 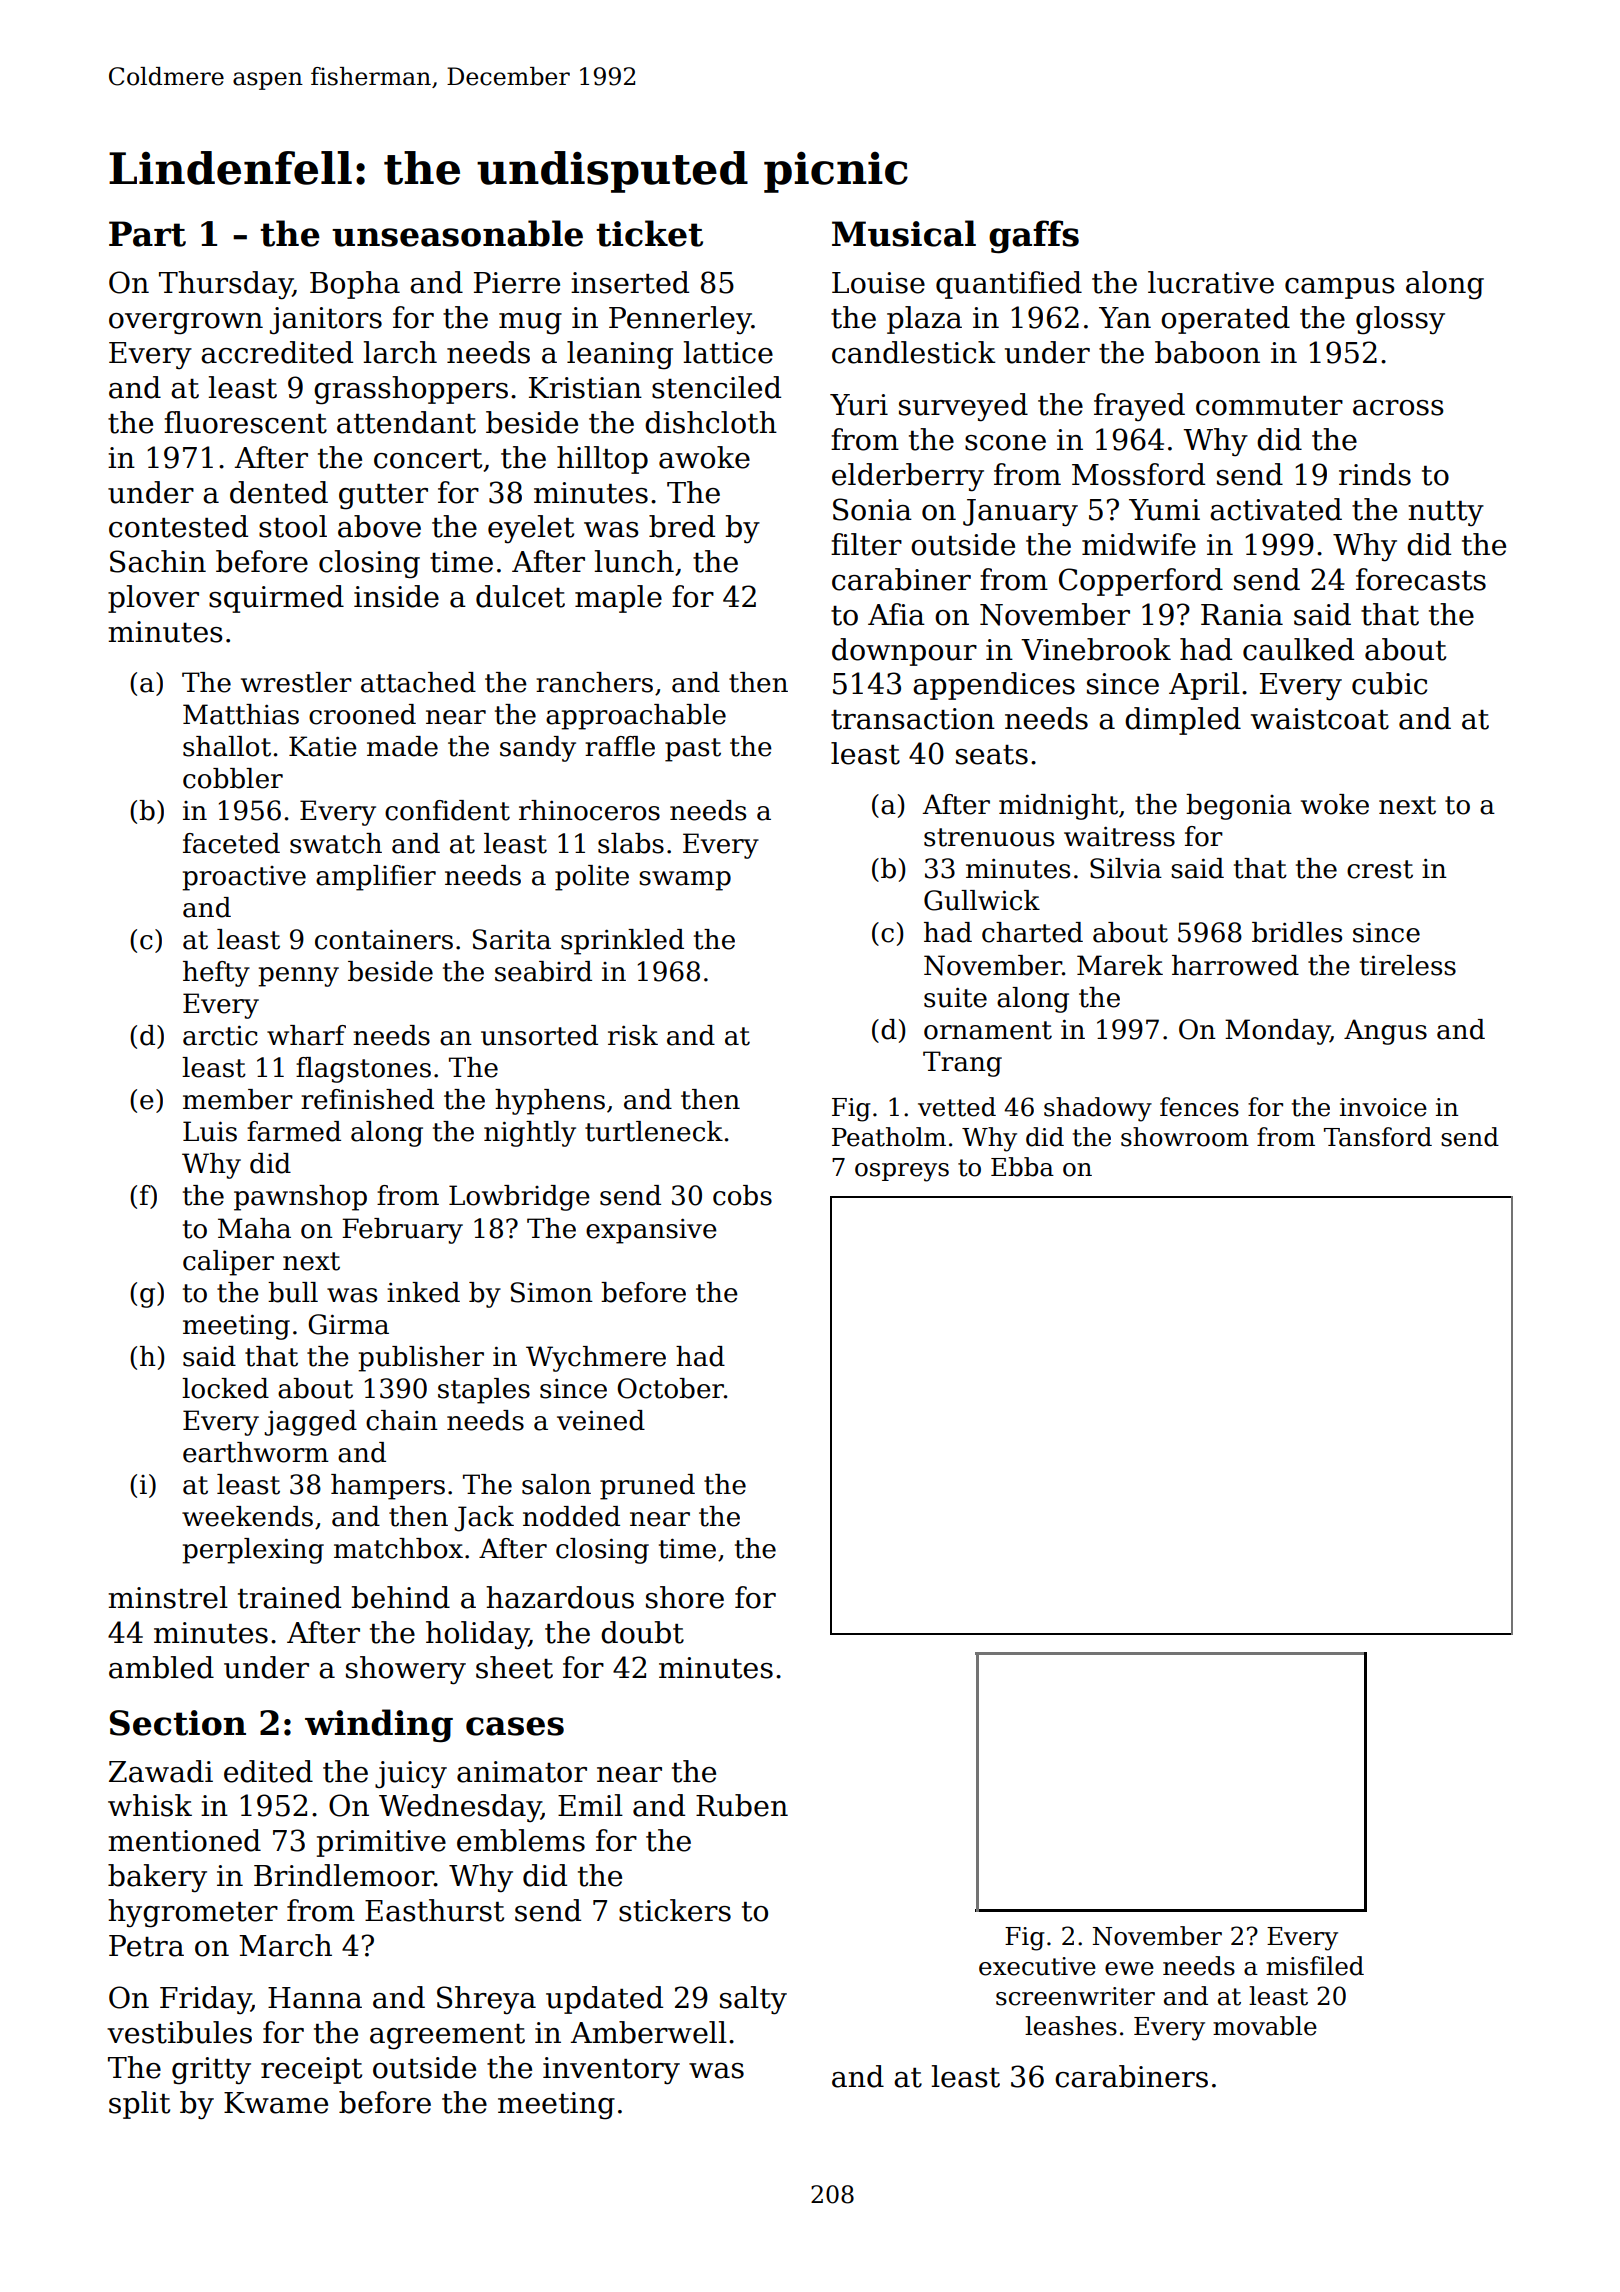 I want to click on unseasonable, so click(x=457, y=233).
